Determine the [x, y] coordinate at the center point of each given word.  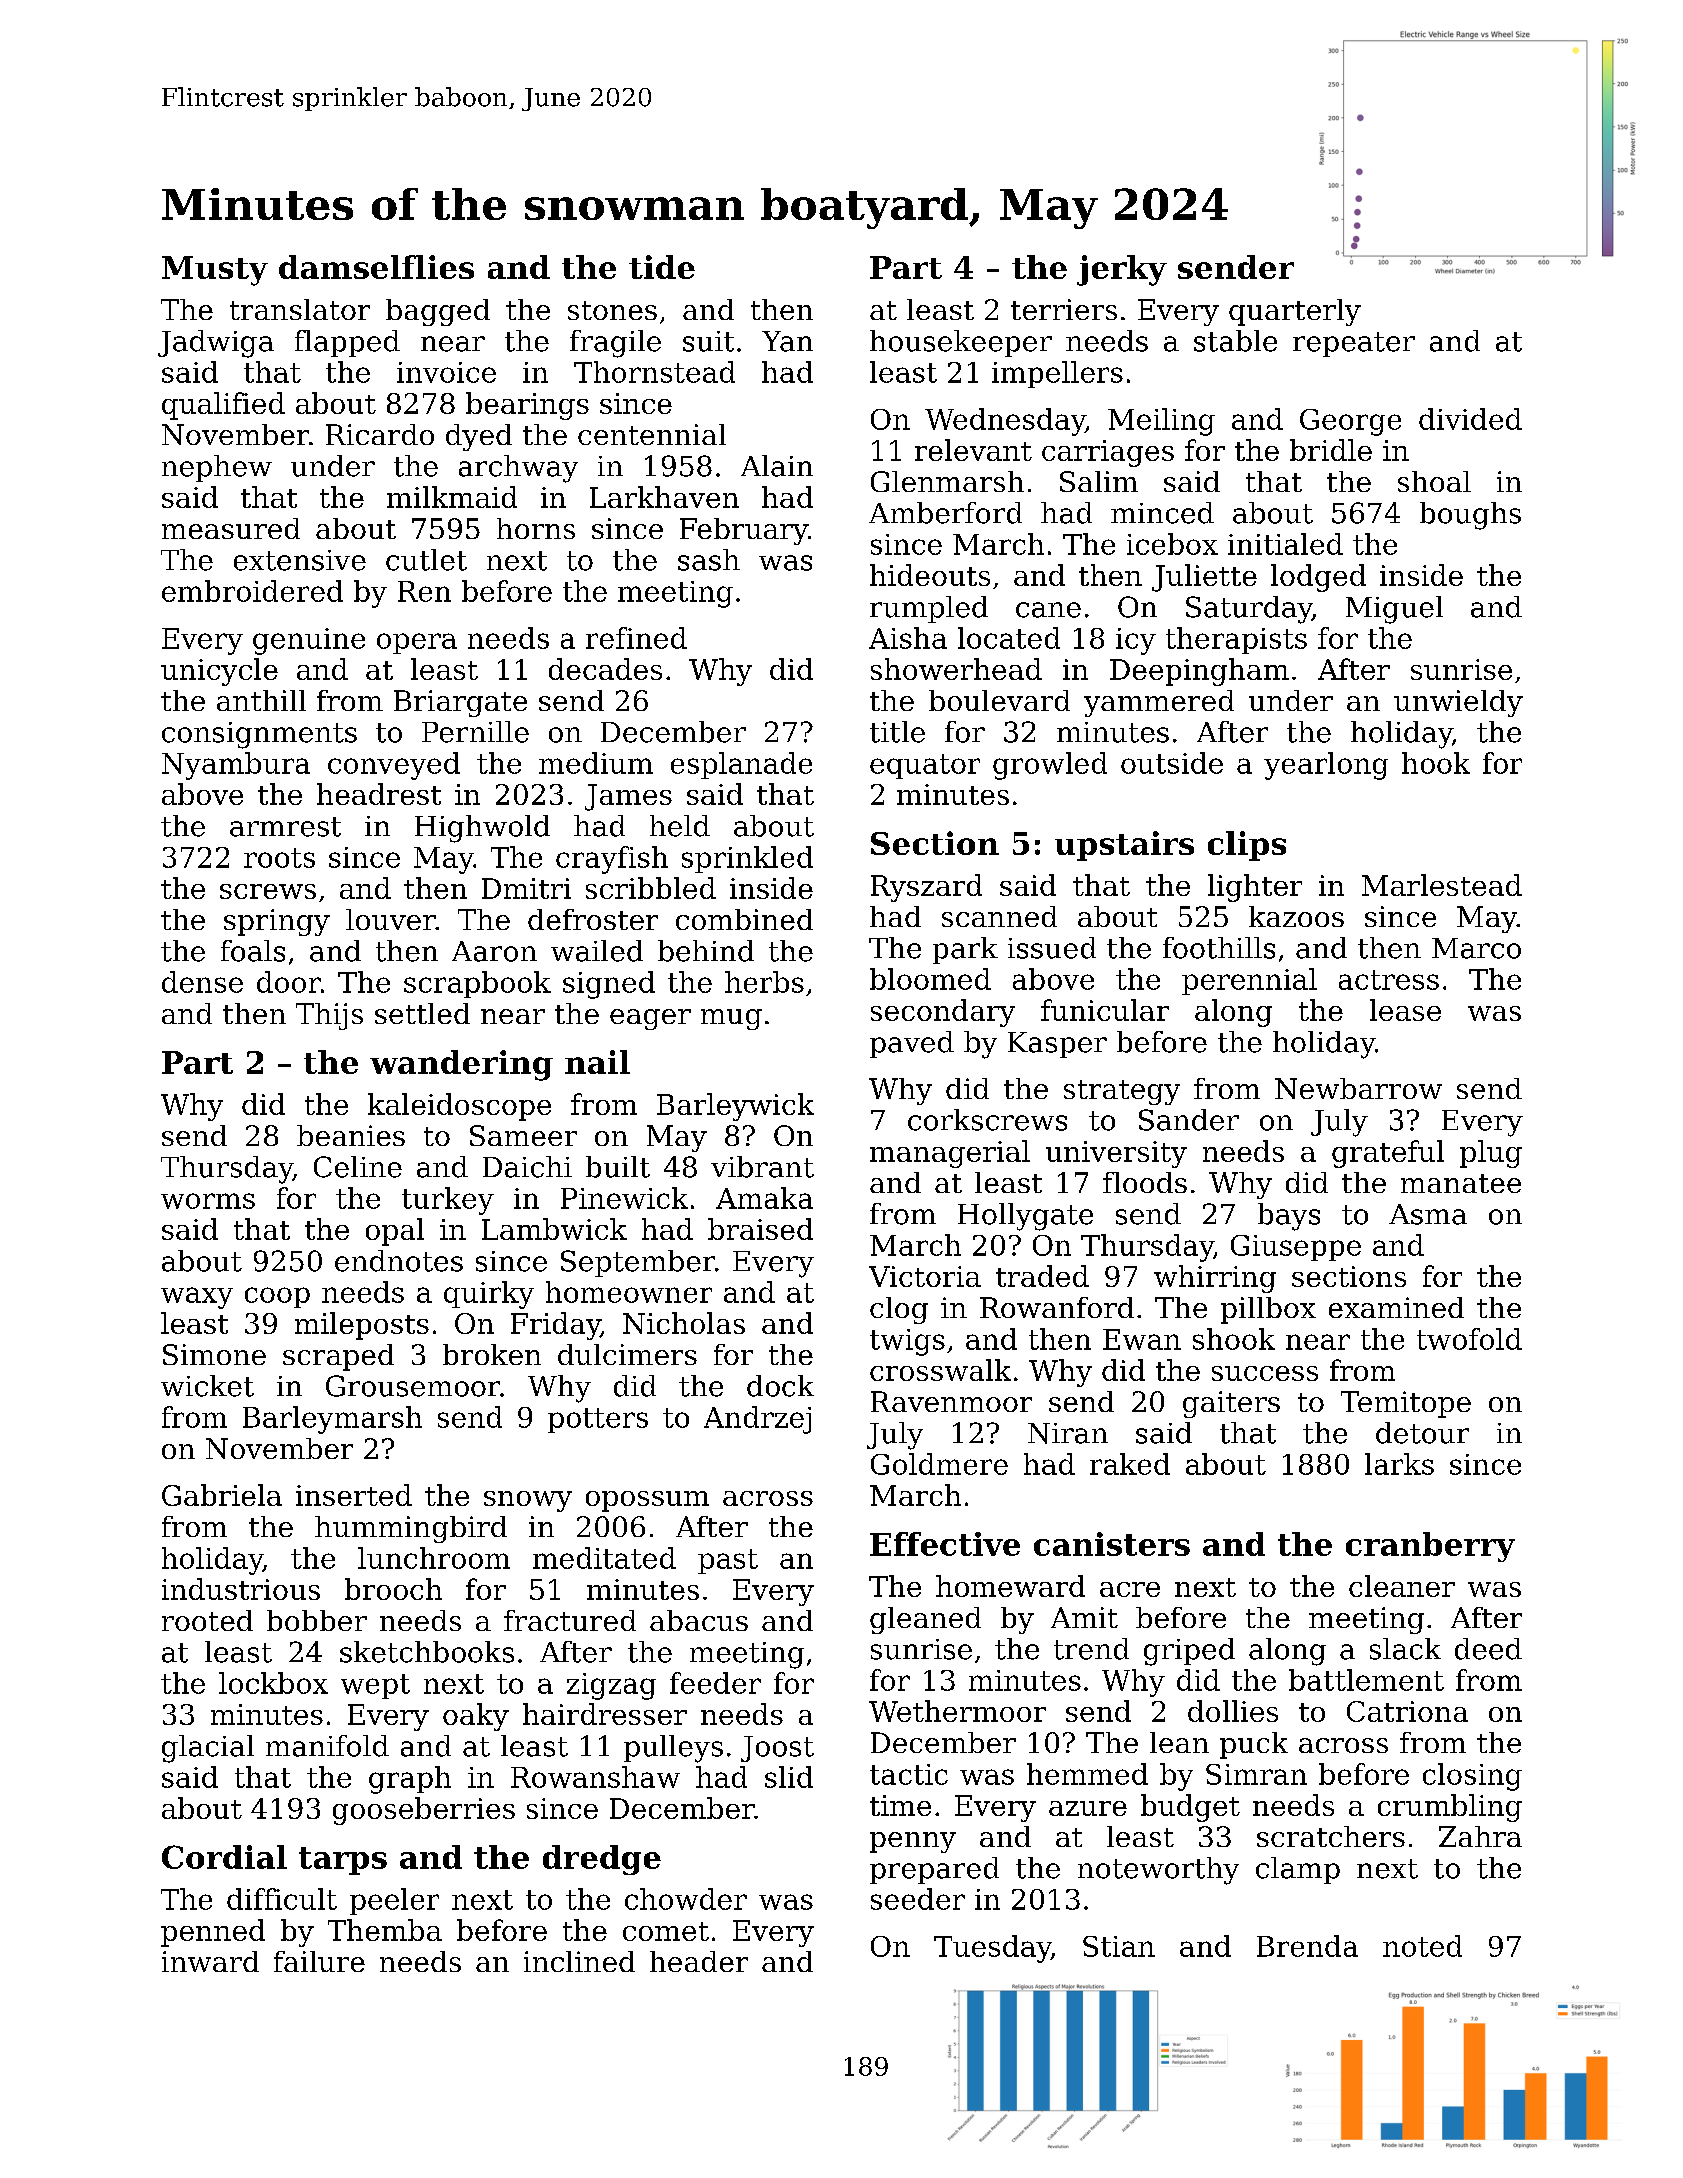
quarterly [1295, 312]
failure [319, 1961]
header [699, 1961]
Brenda [1307, 1946]
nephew [217, 468]
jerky [1122, 270]
